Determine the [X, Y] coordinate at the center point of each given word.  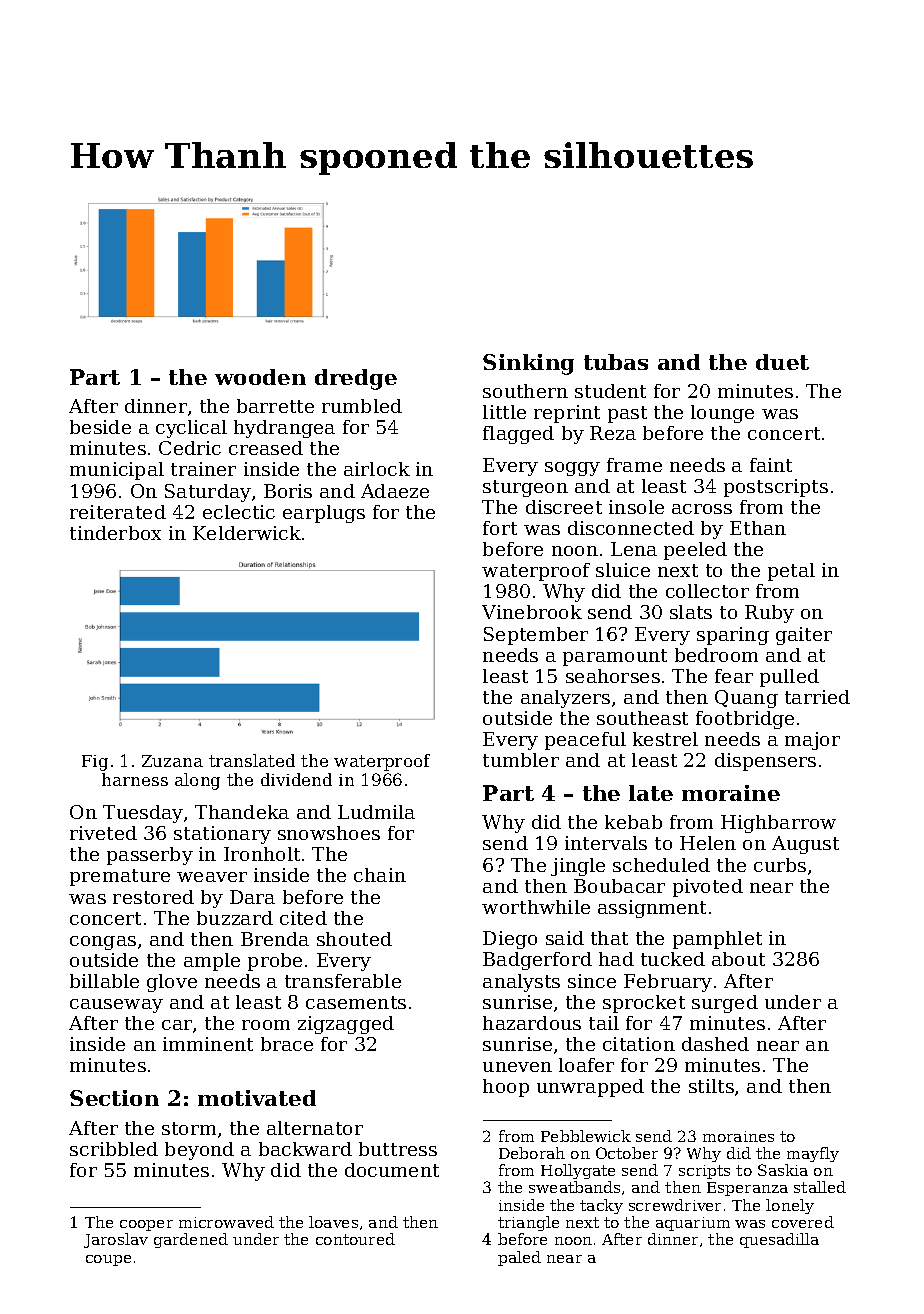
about [738, 959]
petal [791, 572]
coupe [108, 1260]
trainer [203, 469]
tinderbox [115, 533]
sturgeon [525, 488]
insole [636, 507]
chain [380, 875]
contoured [355, 1239]
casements [356, 1002]
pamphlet [717, 940]
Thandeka [242, 812]
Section [114, 1098]
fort [500, 528]
